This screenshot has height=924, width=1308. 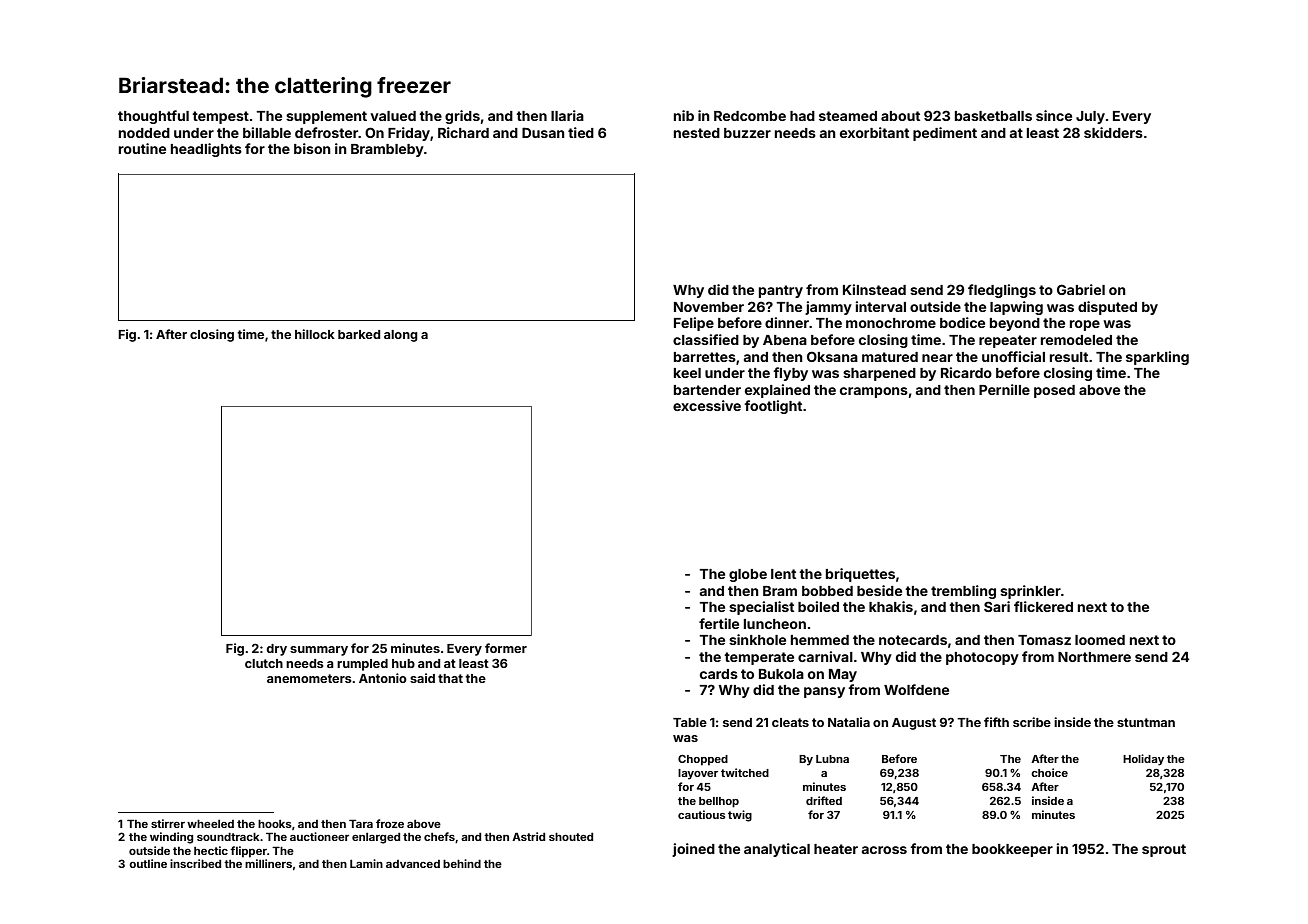 I want to click on skidders, so click(x=1113, y=132).
